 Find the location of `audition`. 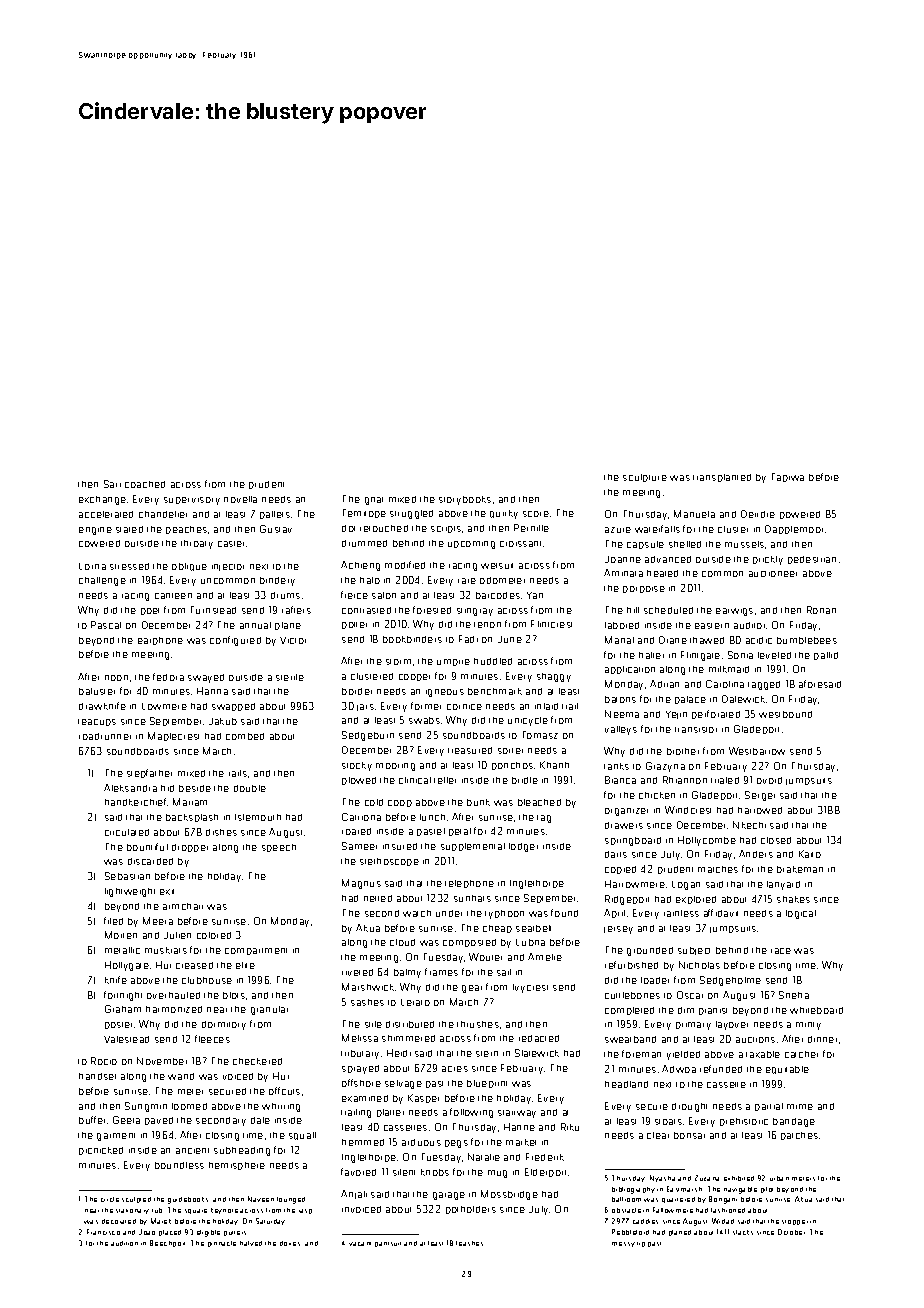

audition is located at coordinates (124, 1243).
